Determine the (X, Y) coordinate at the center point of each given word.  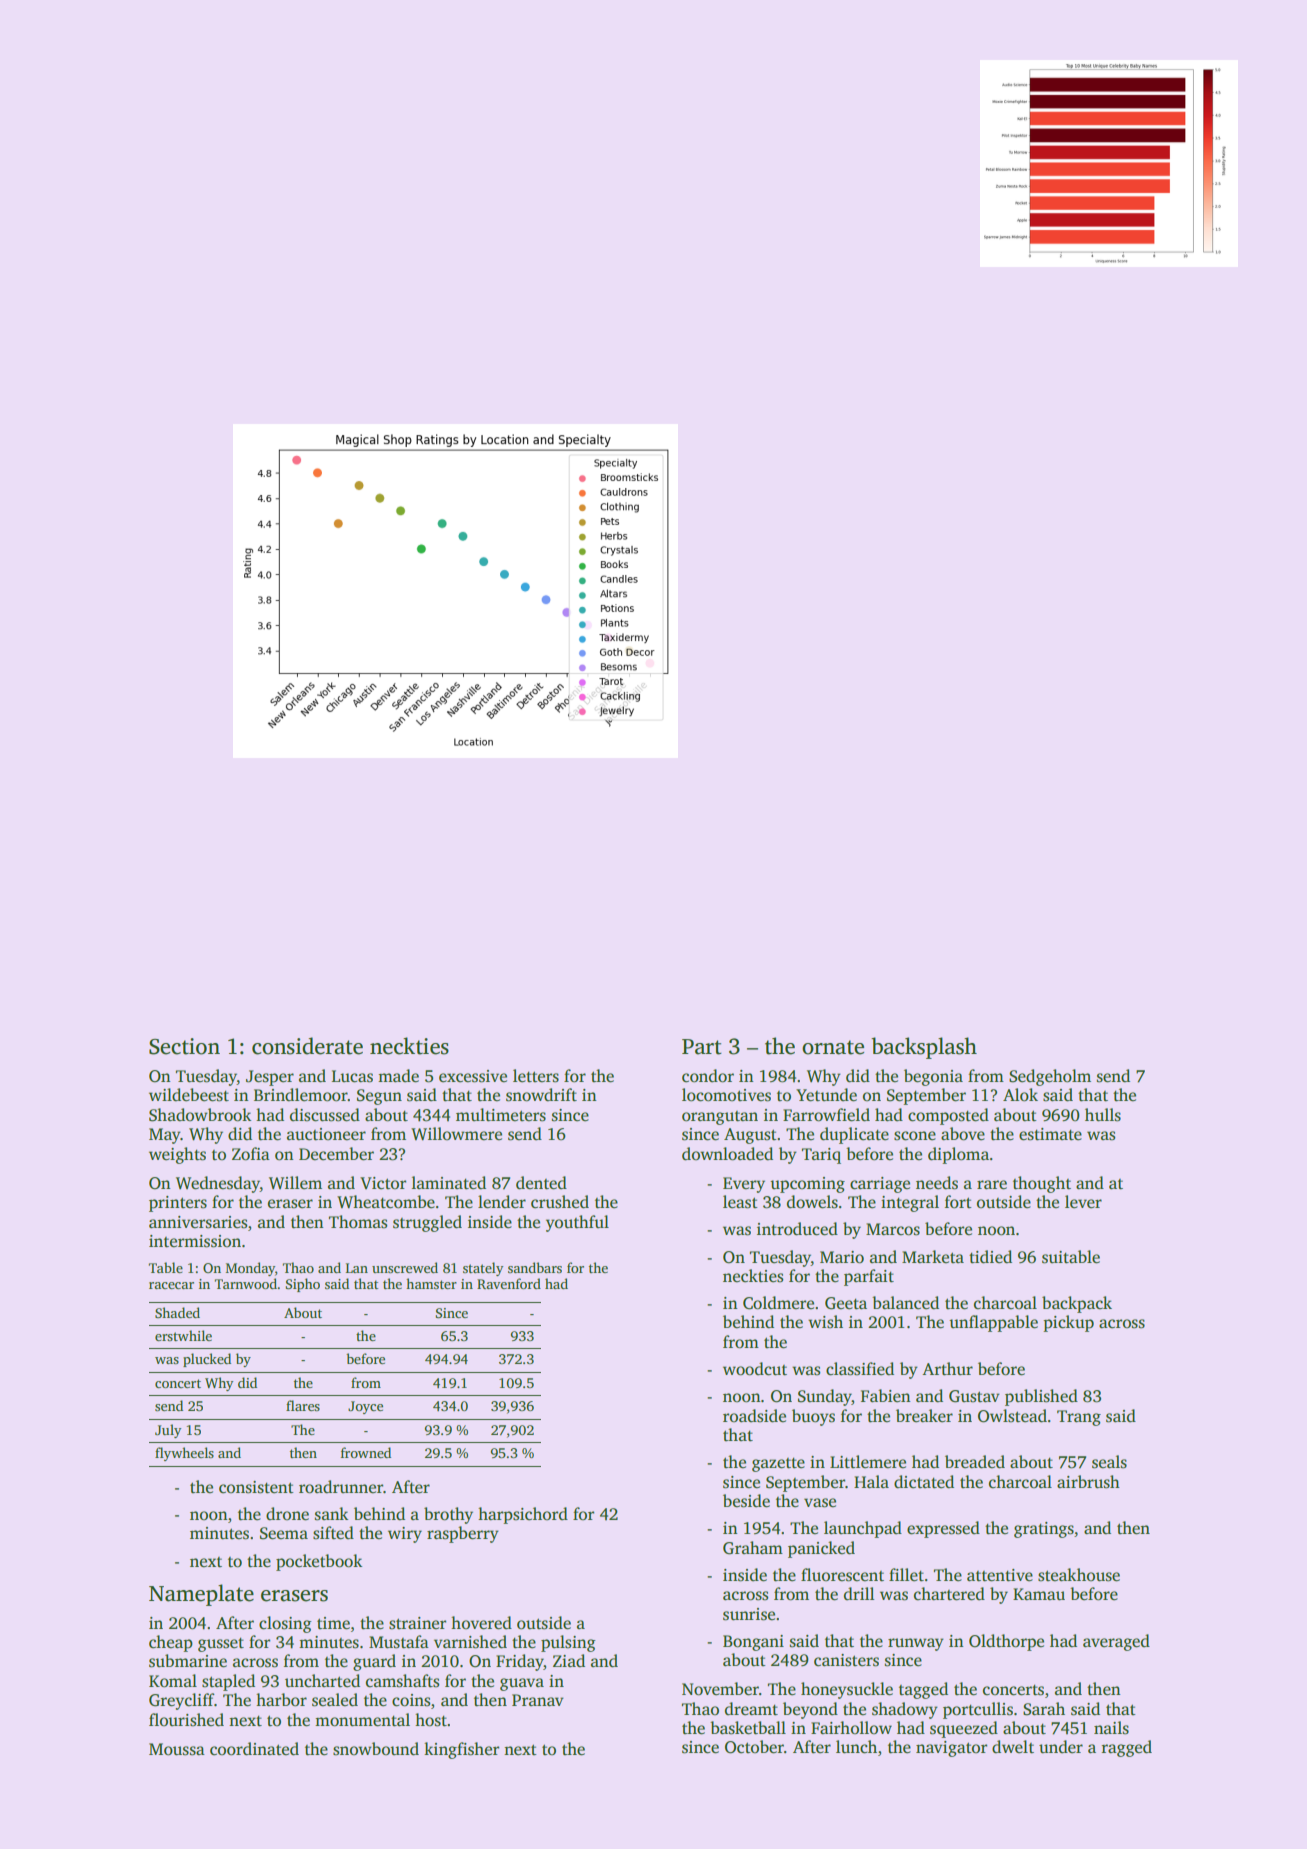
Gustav (974, 1396)
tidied (990, 1257)
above (963, 1134)
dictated (924, 1482)
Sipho (302, 1285)
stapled (228, 1682)
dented (541, 1183)
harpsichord (523, 1515)
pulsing (568, 1643)
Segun (379, 1097)
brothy (448, 1515)
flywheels (184, 1454)
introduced (797, 1229)
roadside (754, 1416)
